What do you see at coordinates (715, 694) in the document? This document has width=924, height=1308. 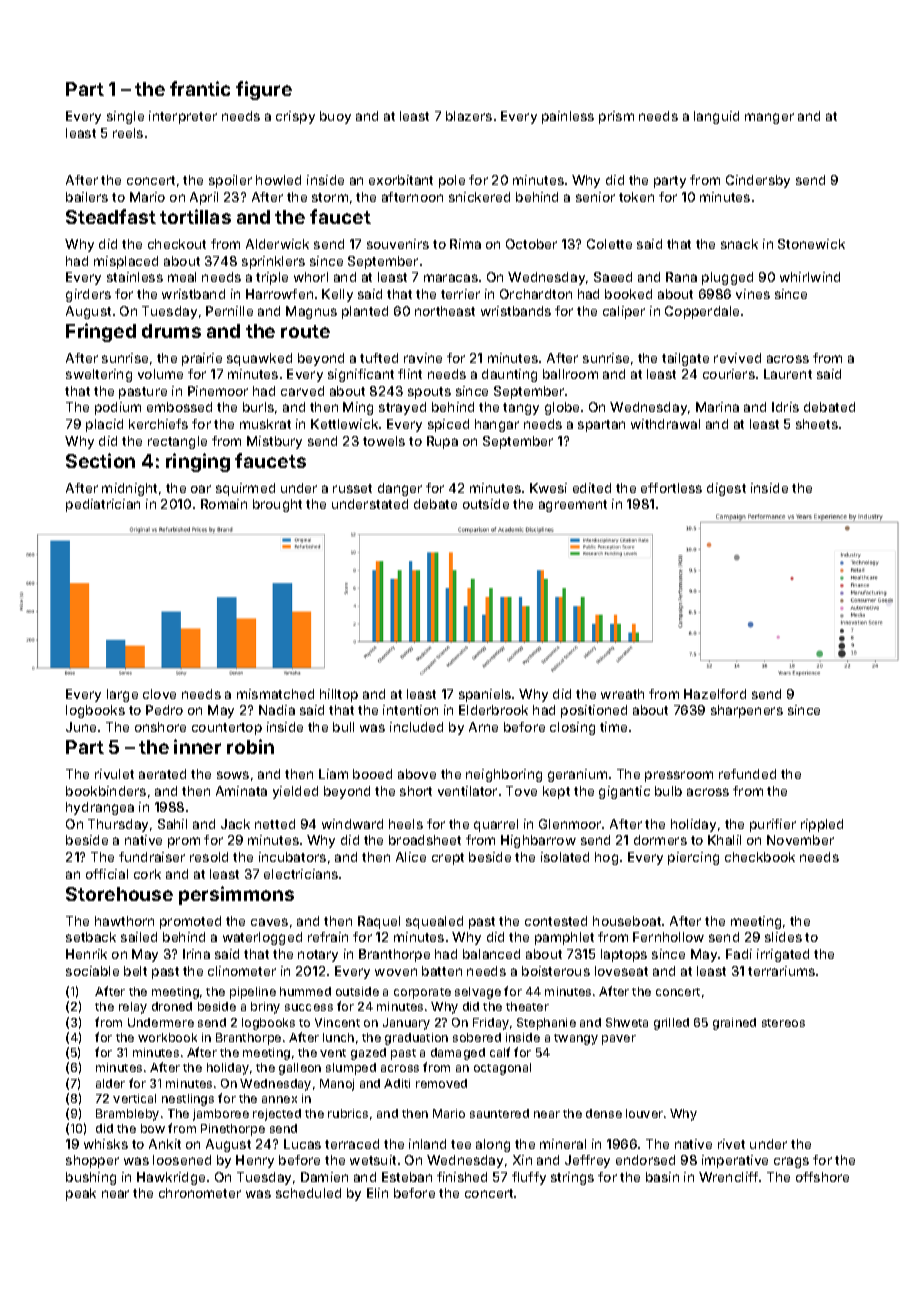 I see `Hazelford` at bounding box center [715, 694].
